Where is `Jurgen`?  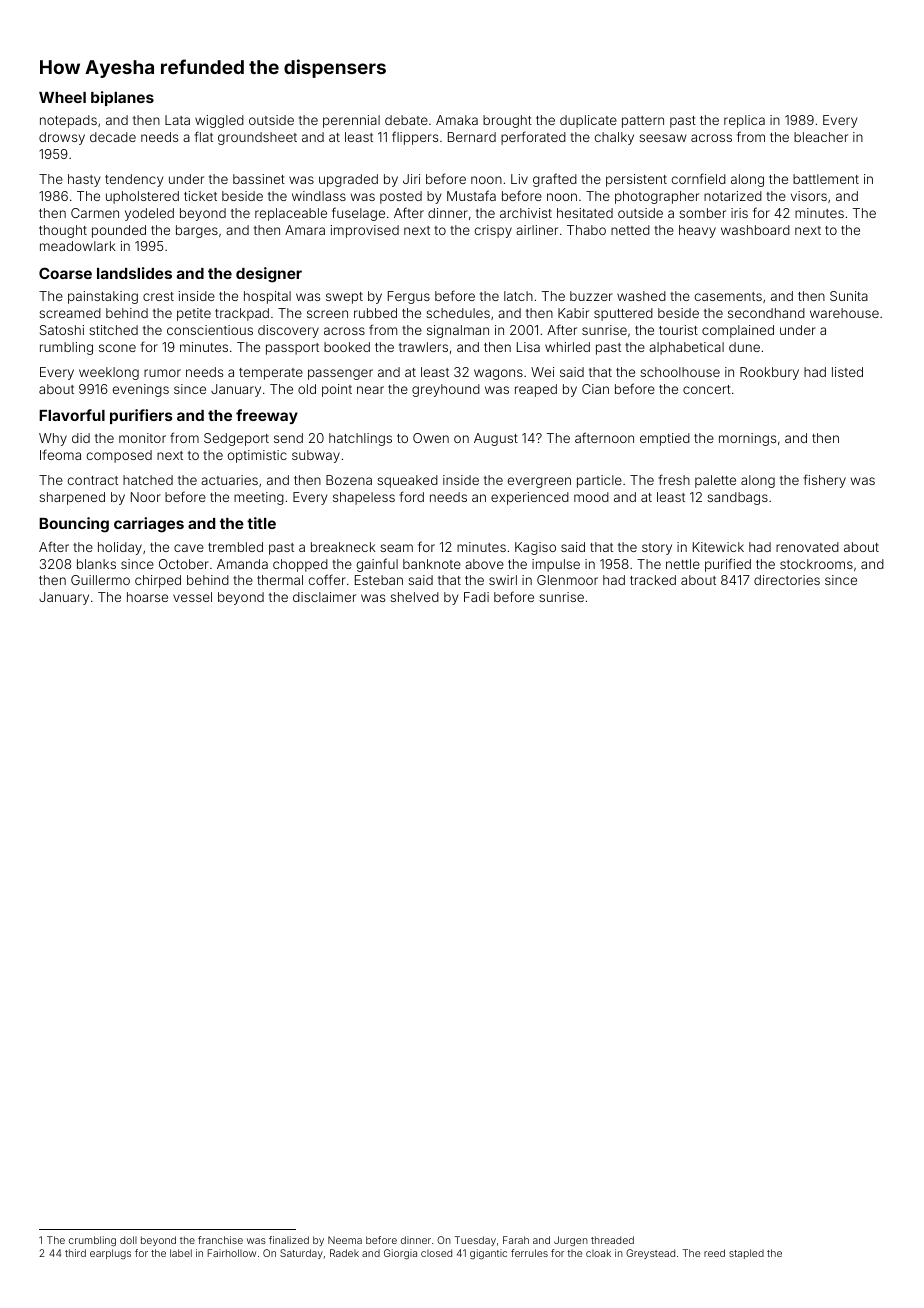 Jurgen is located at coordinates (571, 1241).
